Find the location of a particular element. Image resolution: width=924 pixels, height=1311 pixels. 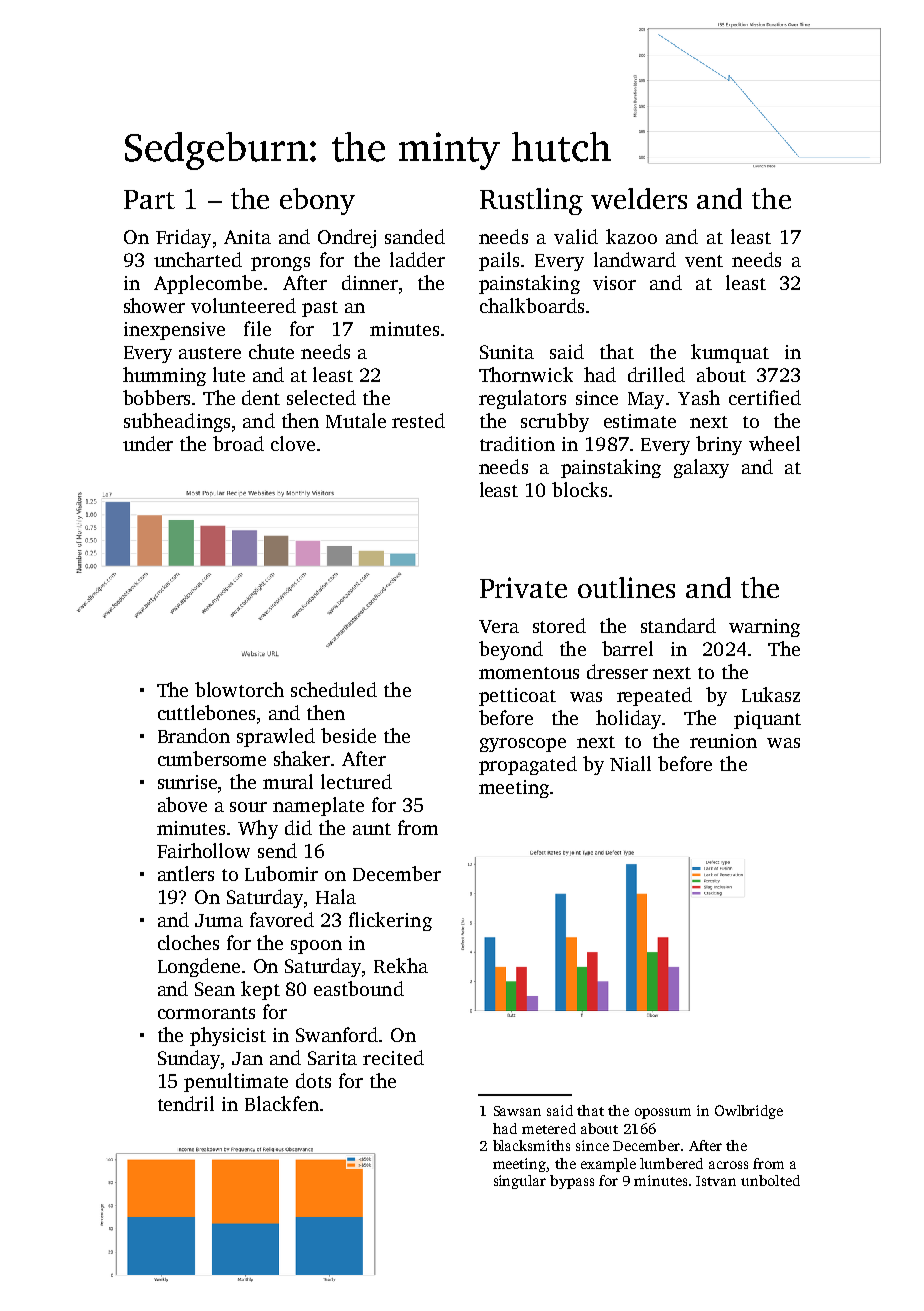

Part is located at coordinates (149, 199).
